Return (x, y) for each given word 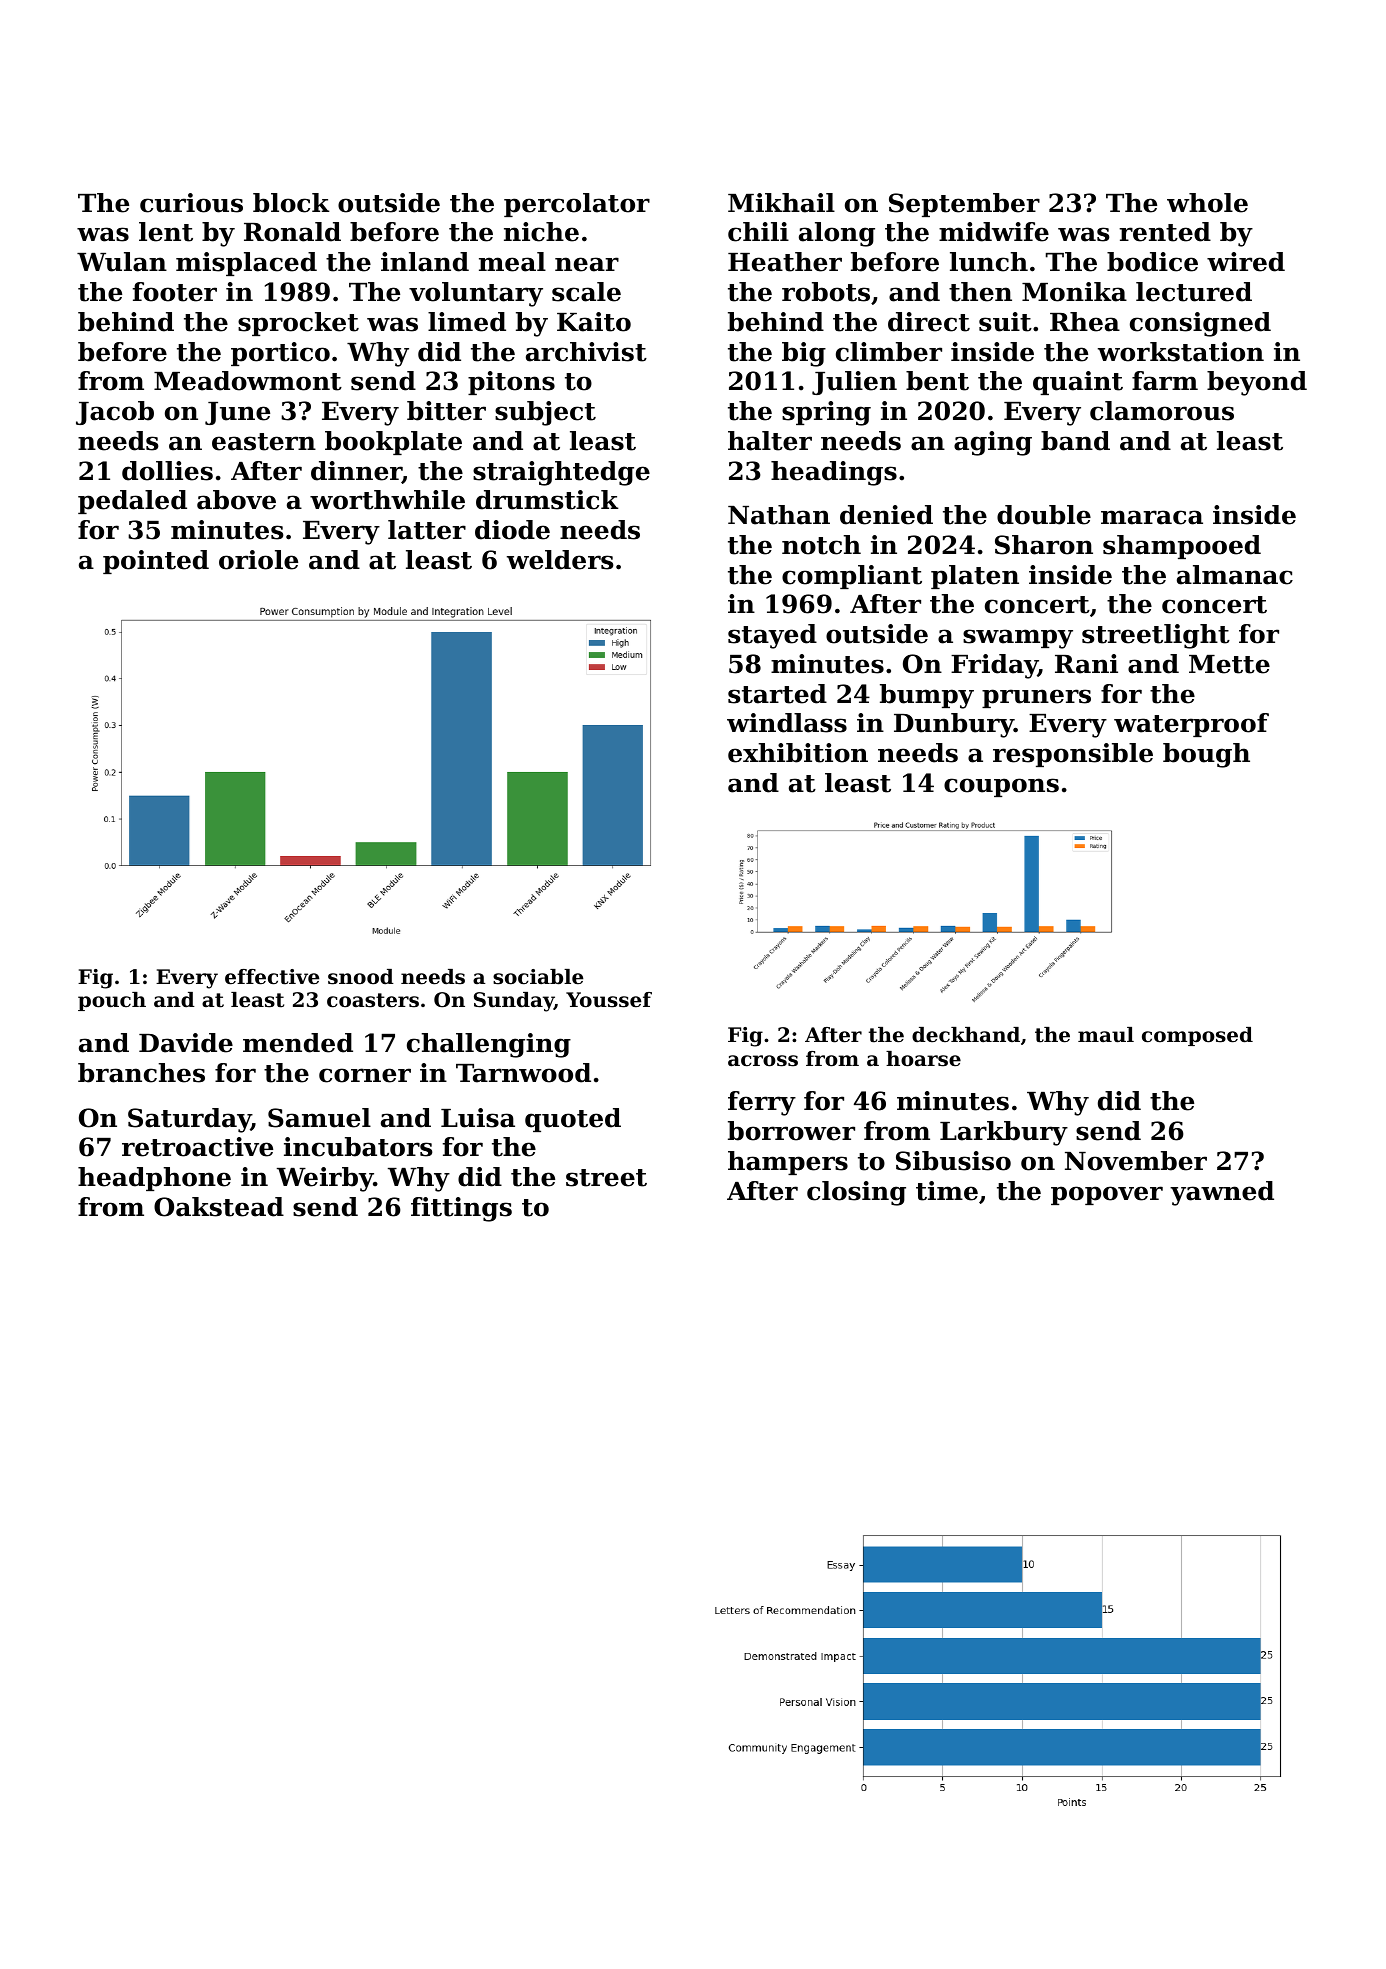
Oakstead (219, 1207)
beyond (1257, 383)
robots (826, 292)
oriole (258, 560)
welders (560, 560)
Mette (1229, 664)
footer (175, 292)
